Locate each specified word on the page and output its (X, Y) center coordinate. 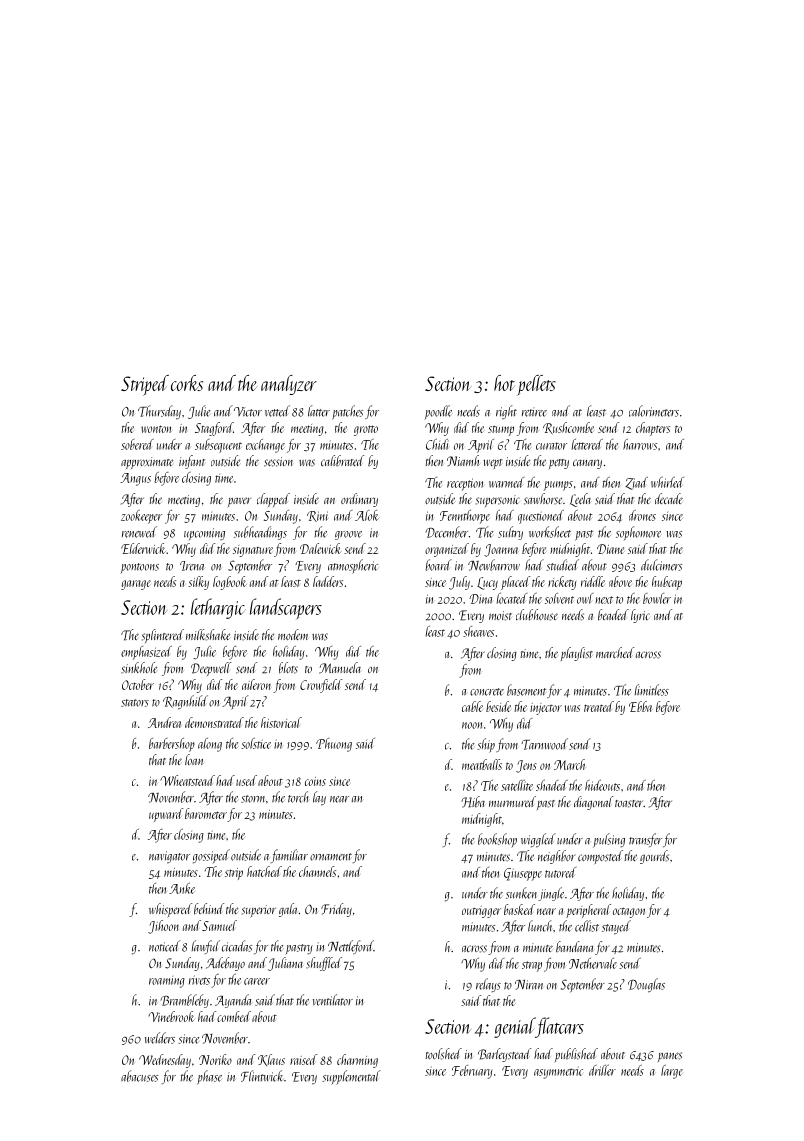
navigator (169, 857)
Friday (336, 910)
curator (551, 446)
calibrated (342, 460)
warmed (506, 482)
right (506, 412)
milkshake (208, 635)
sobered (137, 444)
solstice (256, 743)
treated (599, 706)
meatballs (482, 764)
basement (526, 690)
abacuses (139, 1076)
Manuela (340, 668)
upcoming (204, 534)
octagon (629, 913)
